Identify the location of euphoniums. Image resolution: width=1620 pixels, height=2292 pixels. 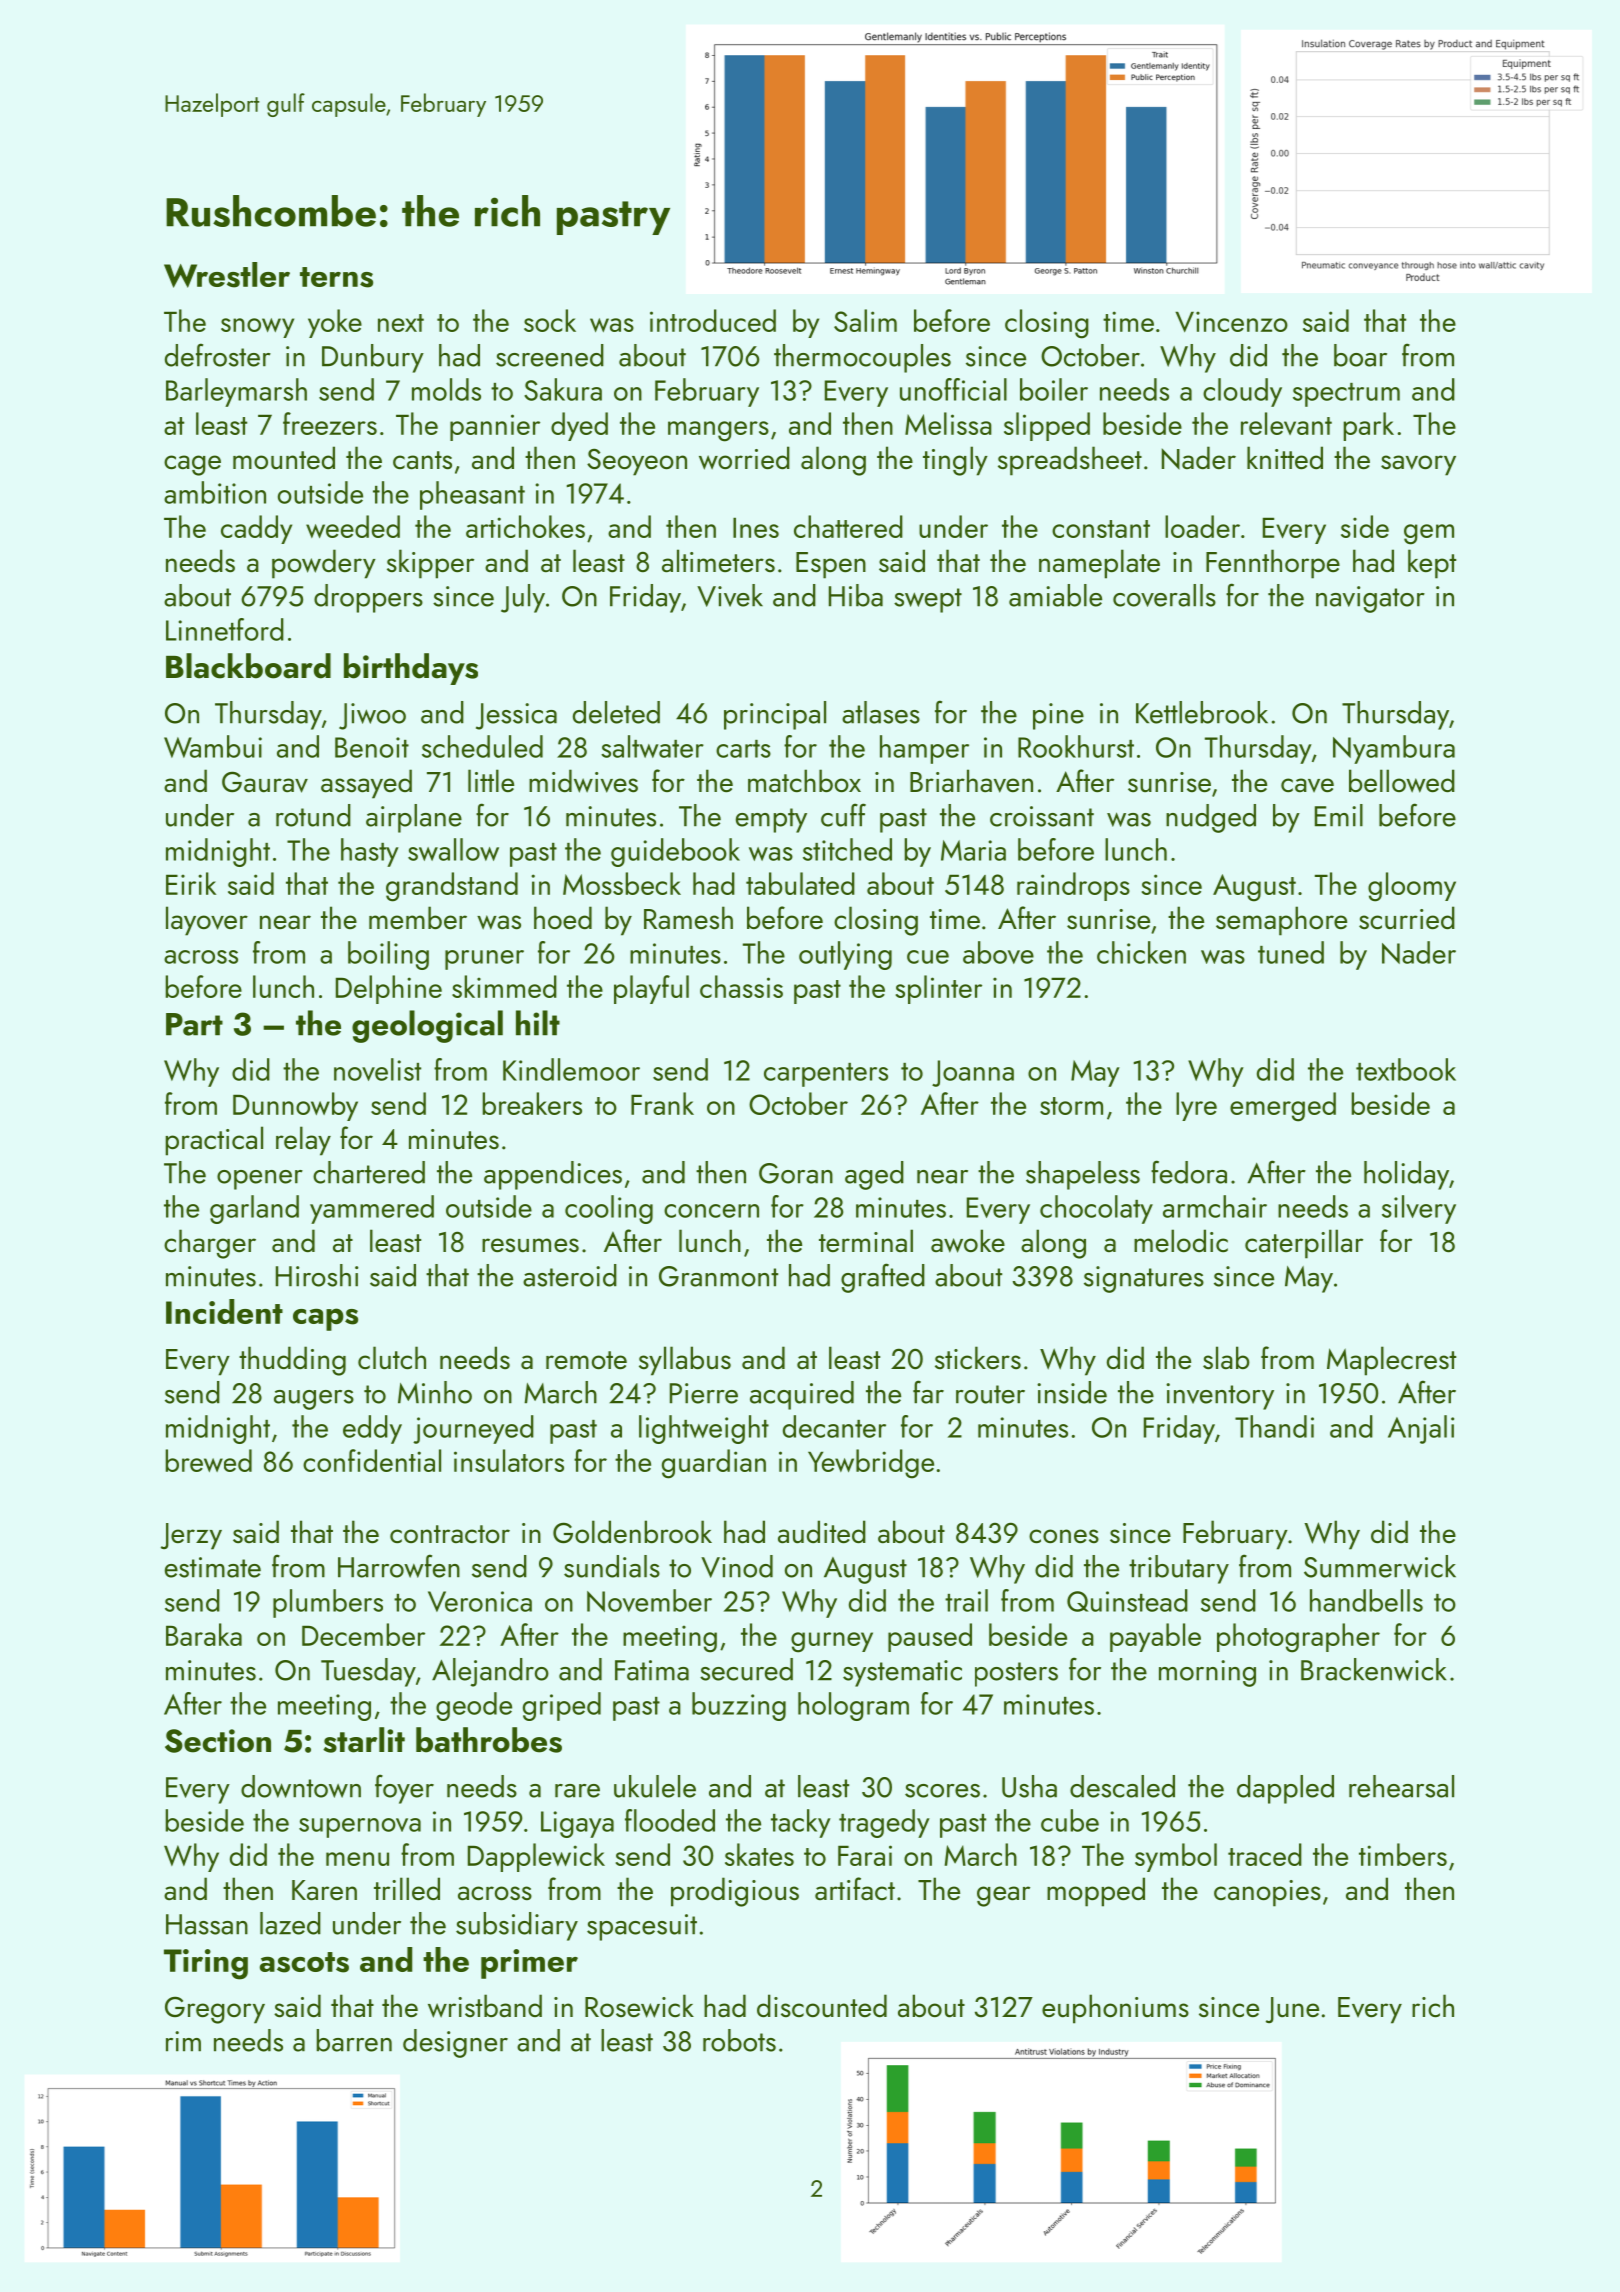
(1115, 2009).
